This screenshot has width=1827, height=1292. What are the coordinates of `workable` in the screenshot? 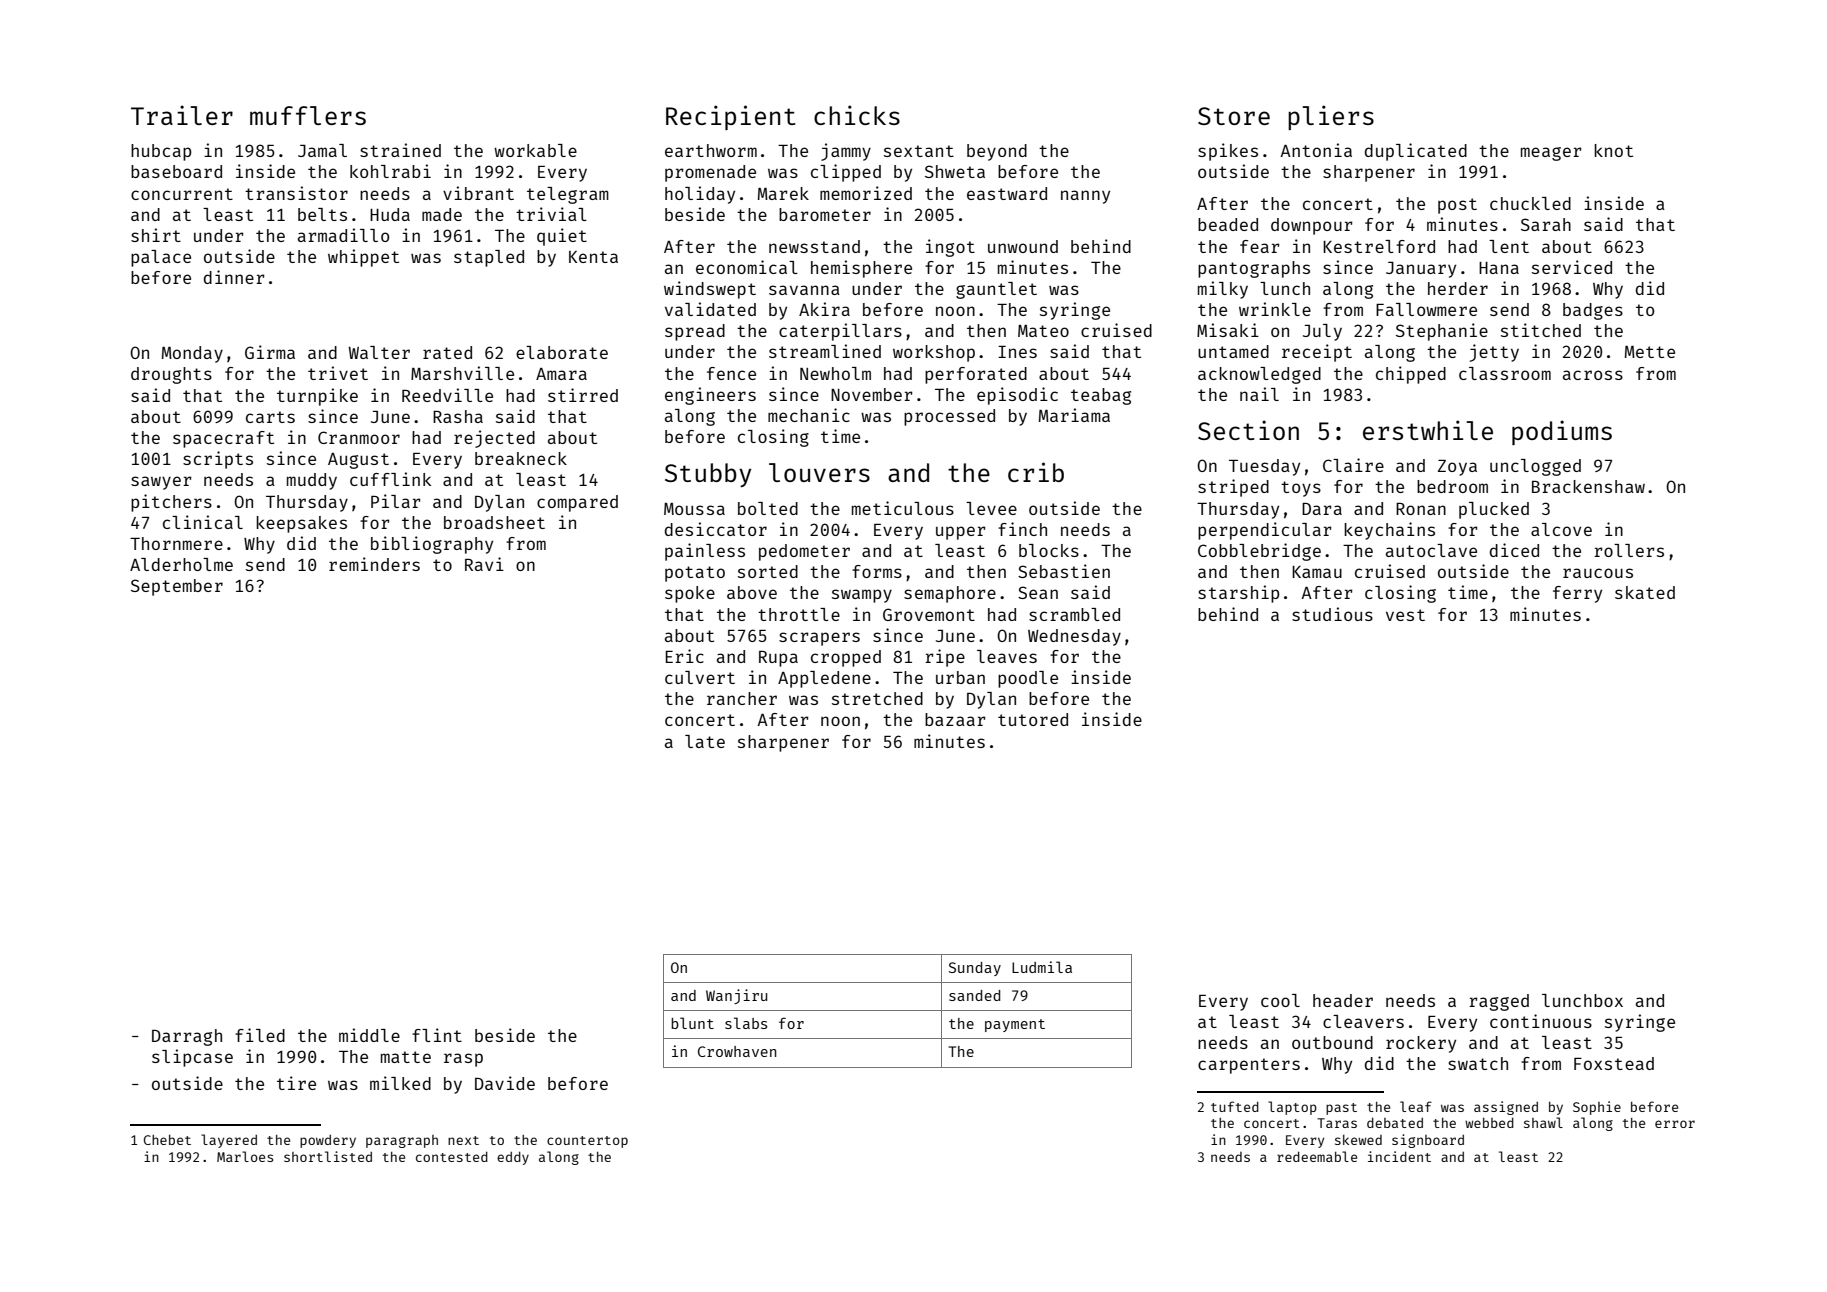 It's located at (535, 150).
